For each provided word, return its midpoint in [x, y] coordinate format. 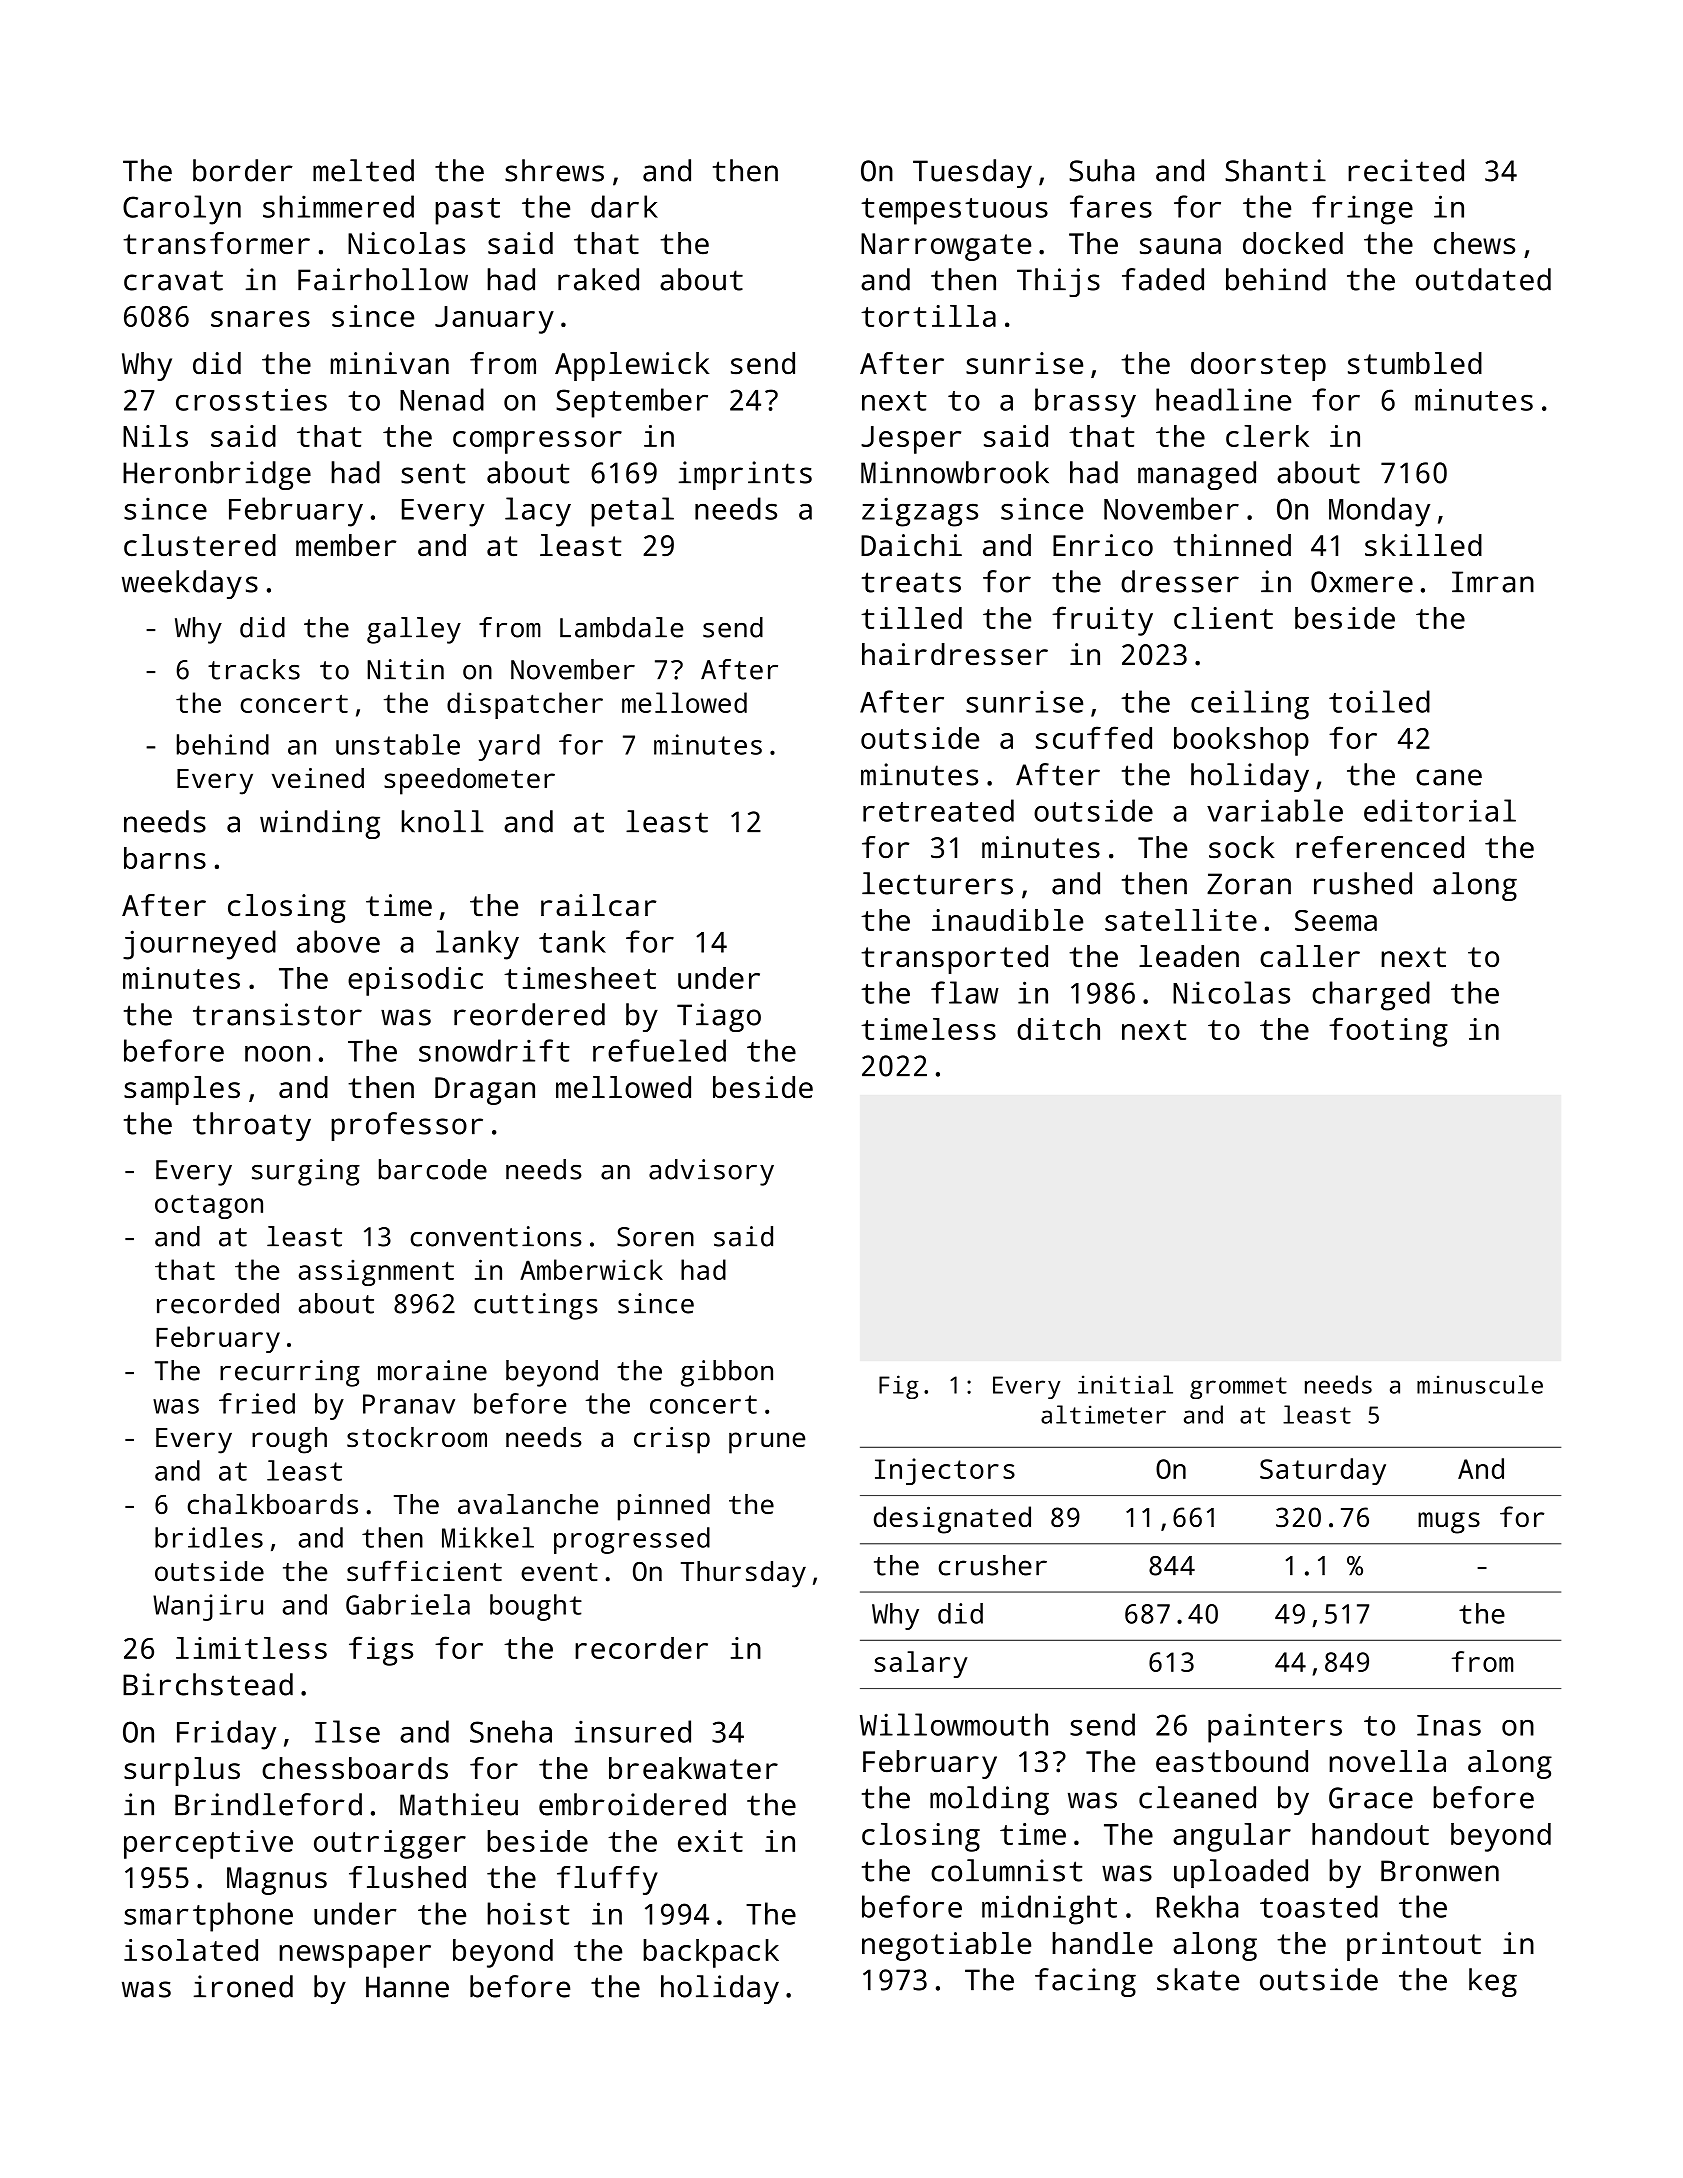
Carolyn [182, 210]
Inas [1449, 1725]
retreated [938, 810]
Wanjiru [208, 1607]
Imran [1493, 582]
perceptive [208, 1844]
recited [1406, 170]
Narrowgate [946, 247]
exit [710, 1841]
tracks [254, 669]
